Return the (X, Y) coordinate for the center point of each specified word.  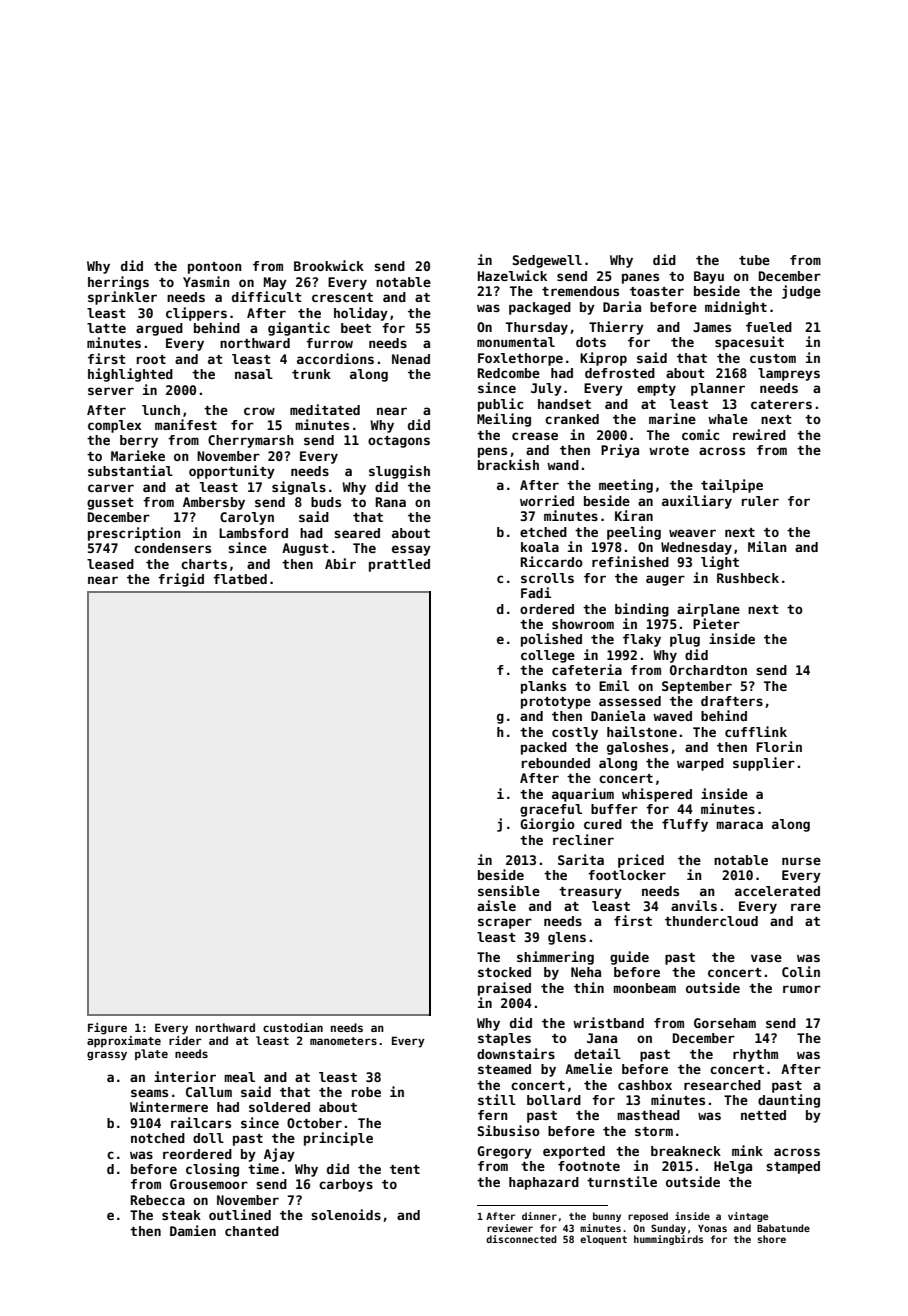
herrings (118, 283)
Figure (107, 1029)
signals (299, 488)
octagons (399, 442)
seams (149, 1093)
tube (754, 260)
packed (544, 748)
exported (574, 1152)
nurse (801, 861)
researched (722, 1085)
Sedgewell (547, 261)
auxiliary (697, 502)
